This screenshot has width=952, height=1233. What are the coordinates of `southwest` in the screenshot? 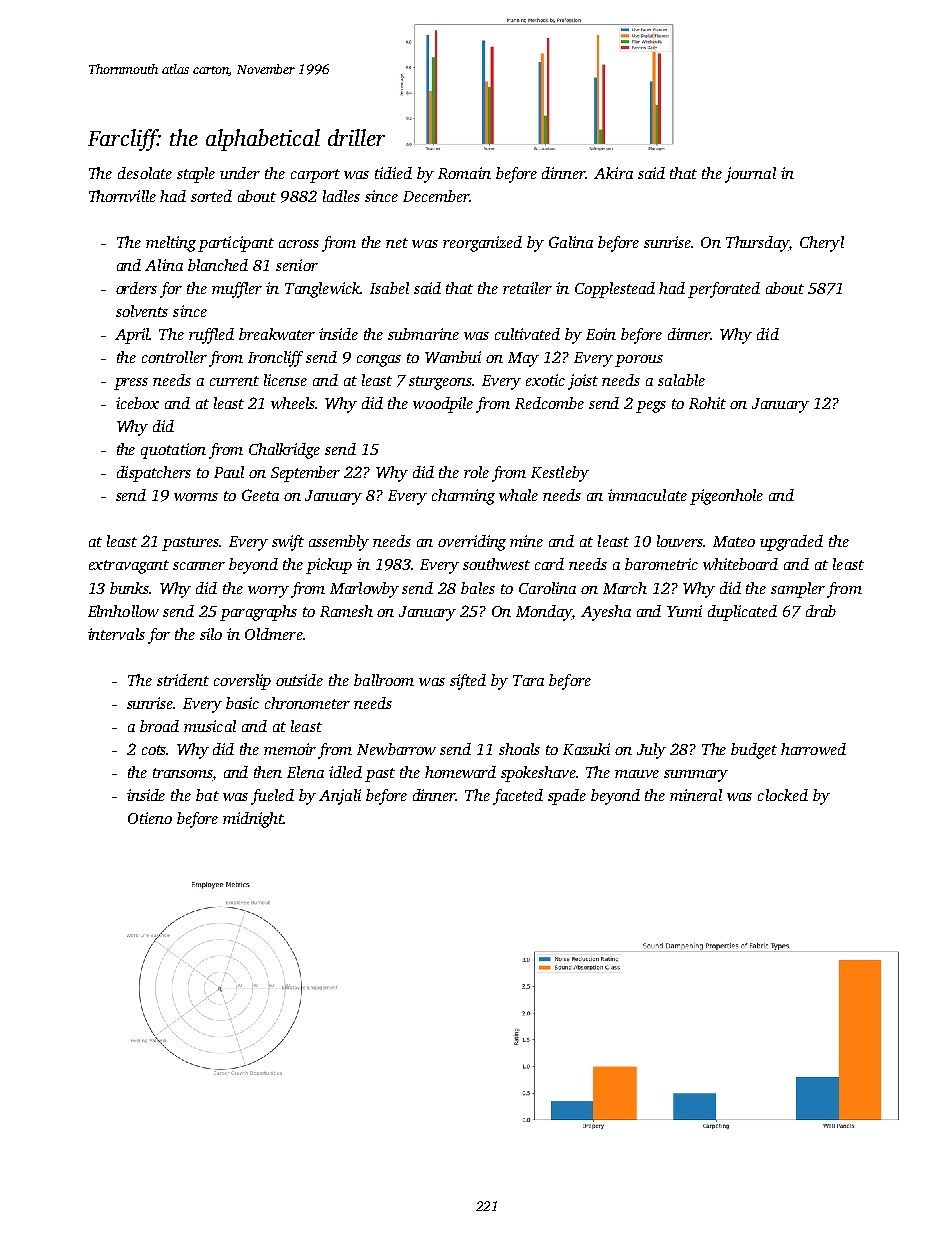 It's located at (496, 564).
